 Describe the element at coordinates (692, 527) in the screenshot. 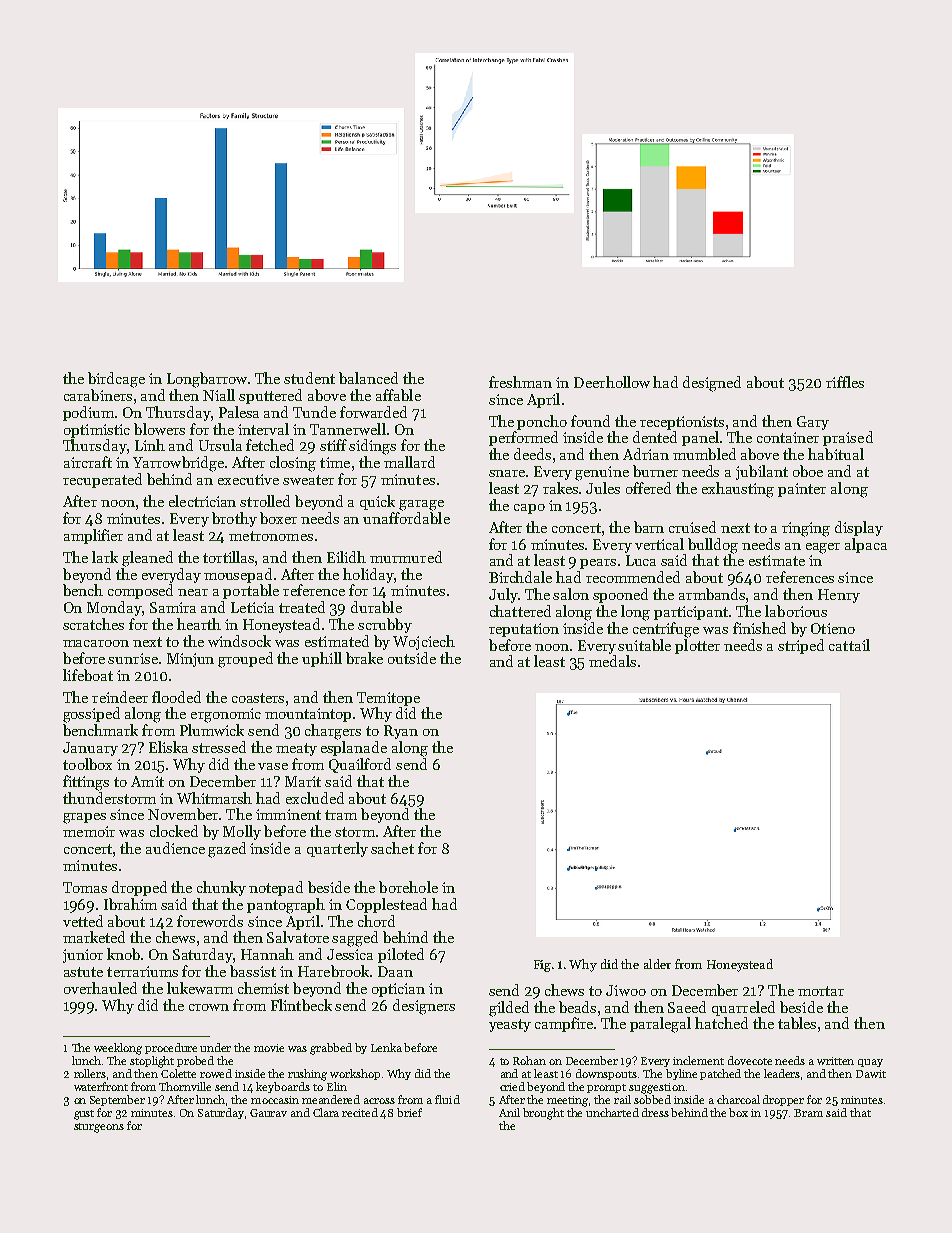

I see `cruised` at that location.
